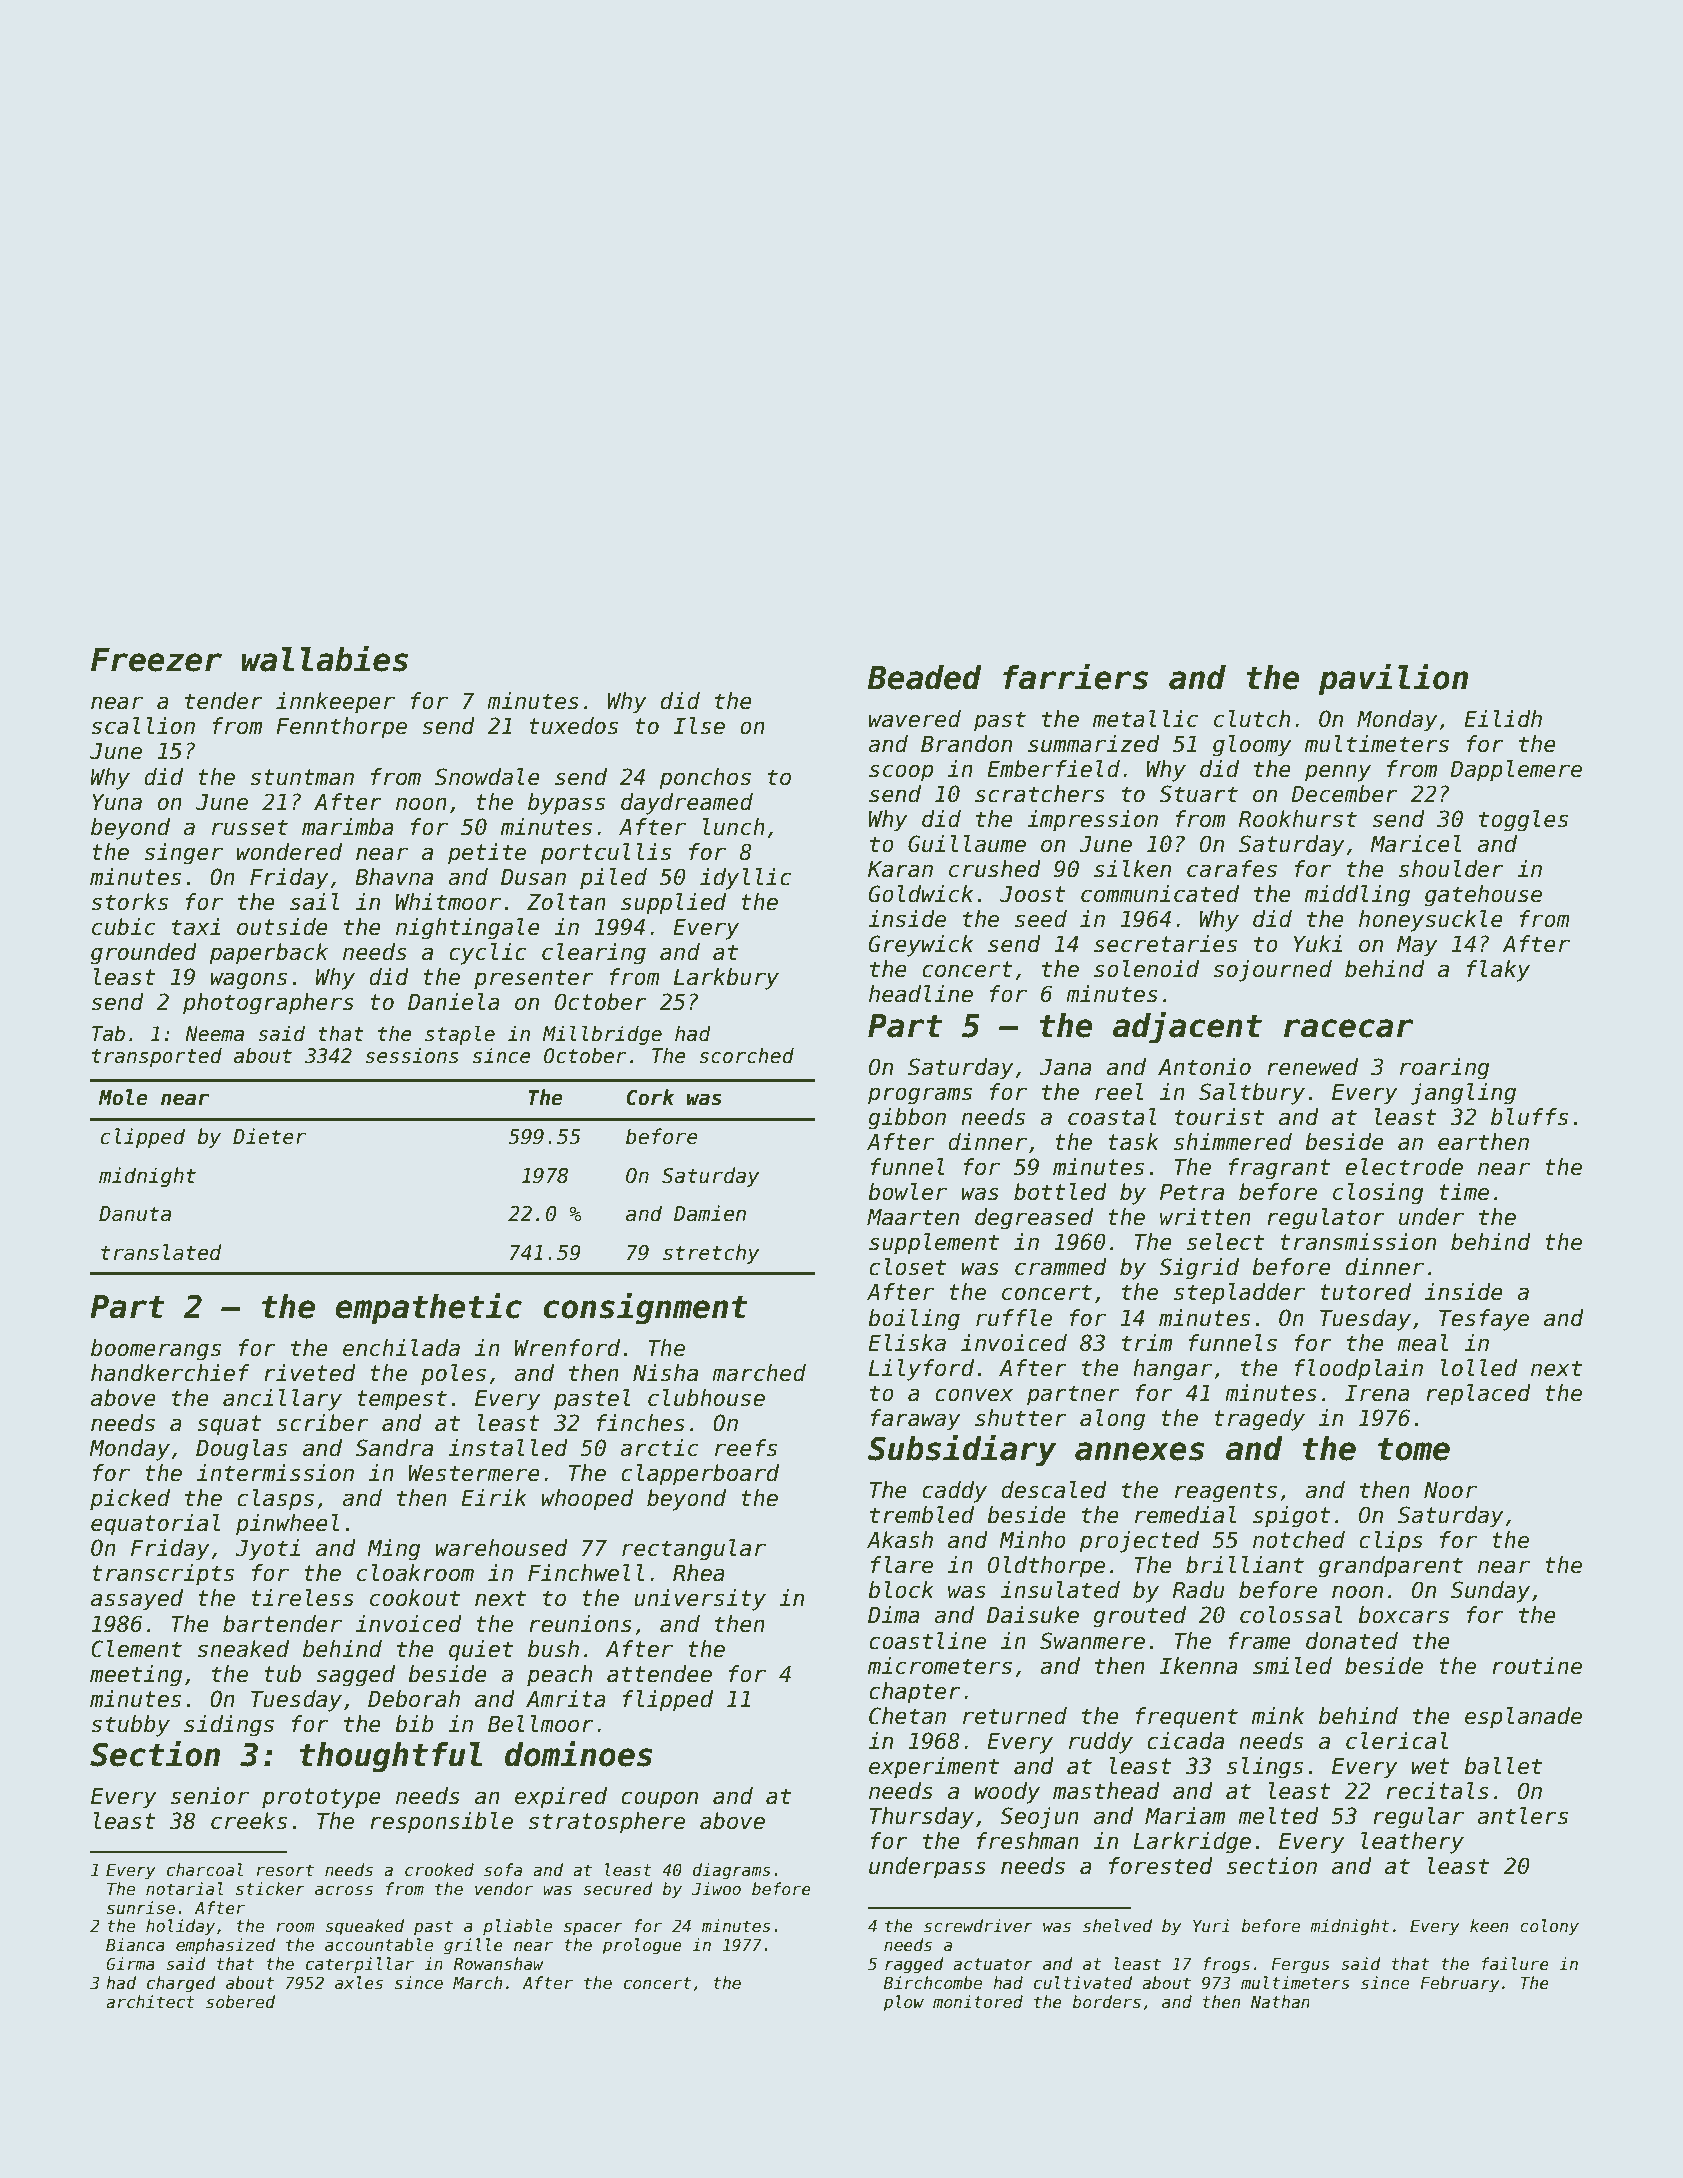 The width and height of the page is (1683, 2178). I want to click on rectangular, so click(694, 1550).
